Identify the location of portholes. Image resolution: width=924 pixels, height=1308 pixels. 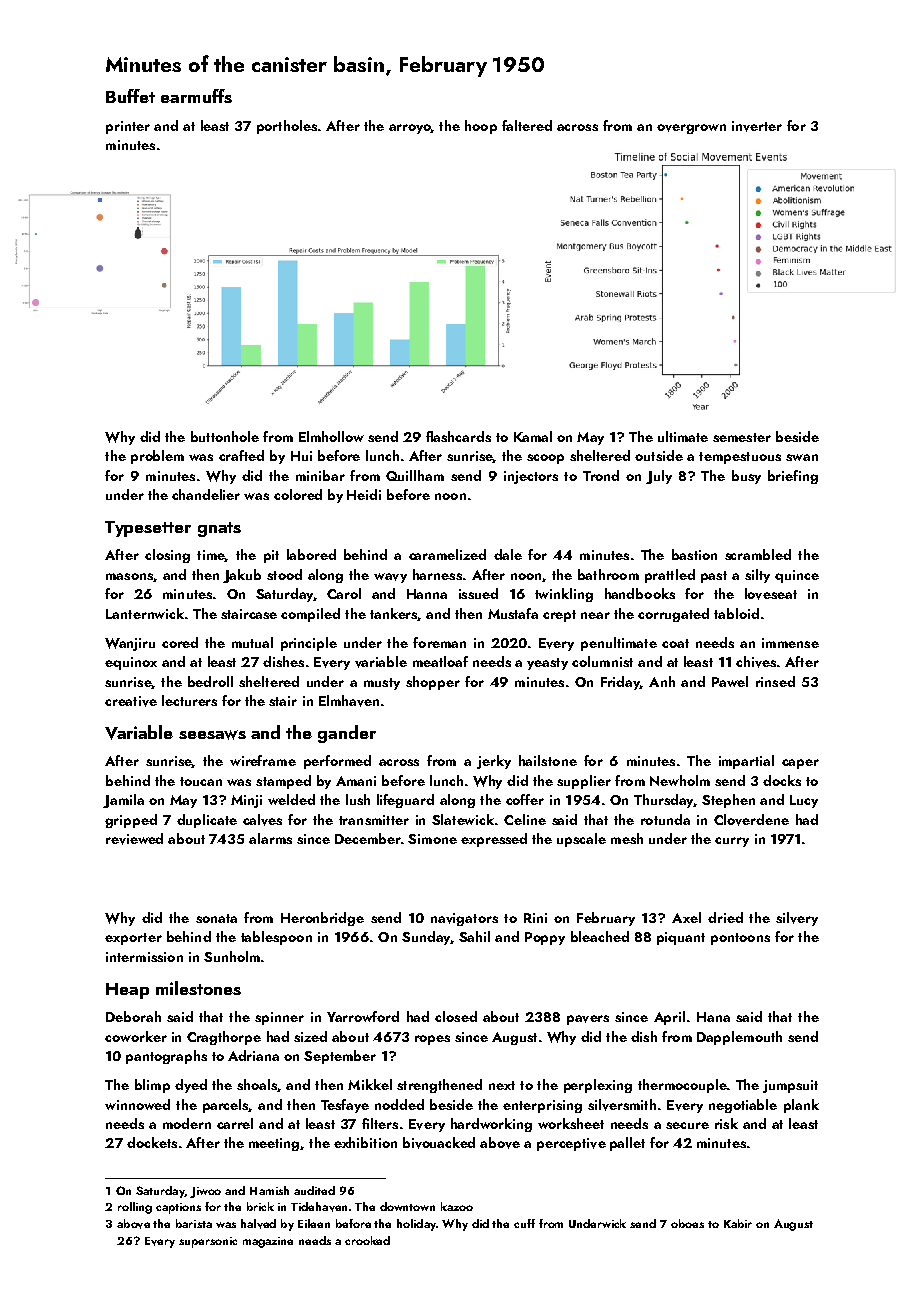
(287, 127).
